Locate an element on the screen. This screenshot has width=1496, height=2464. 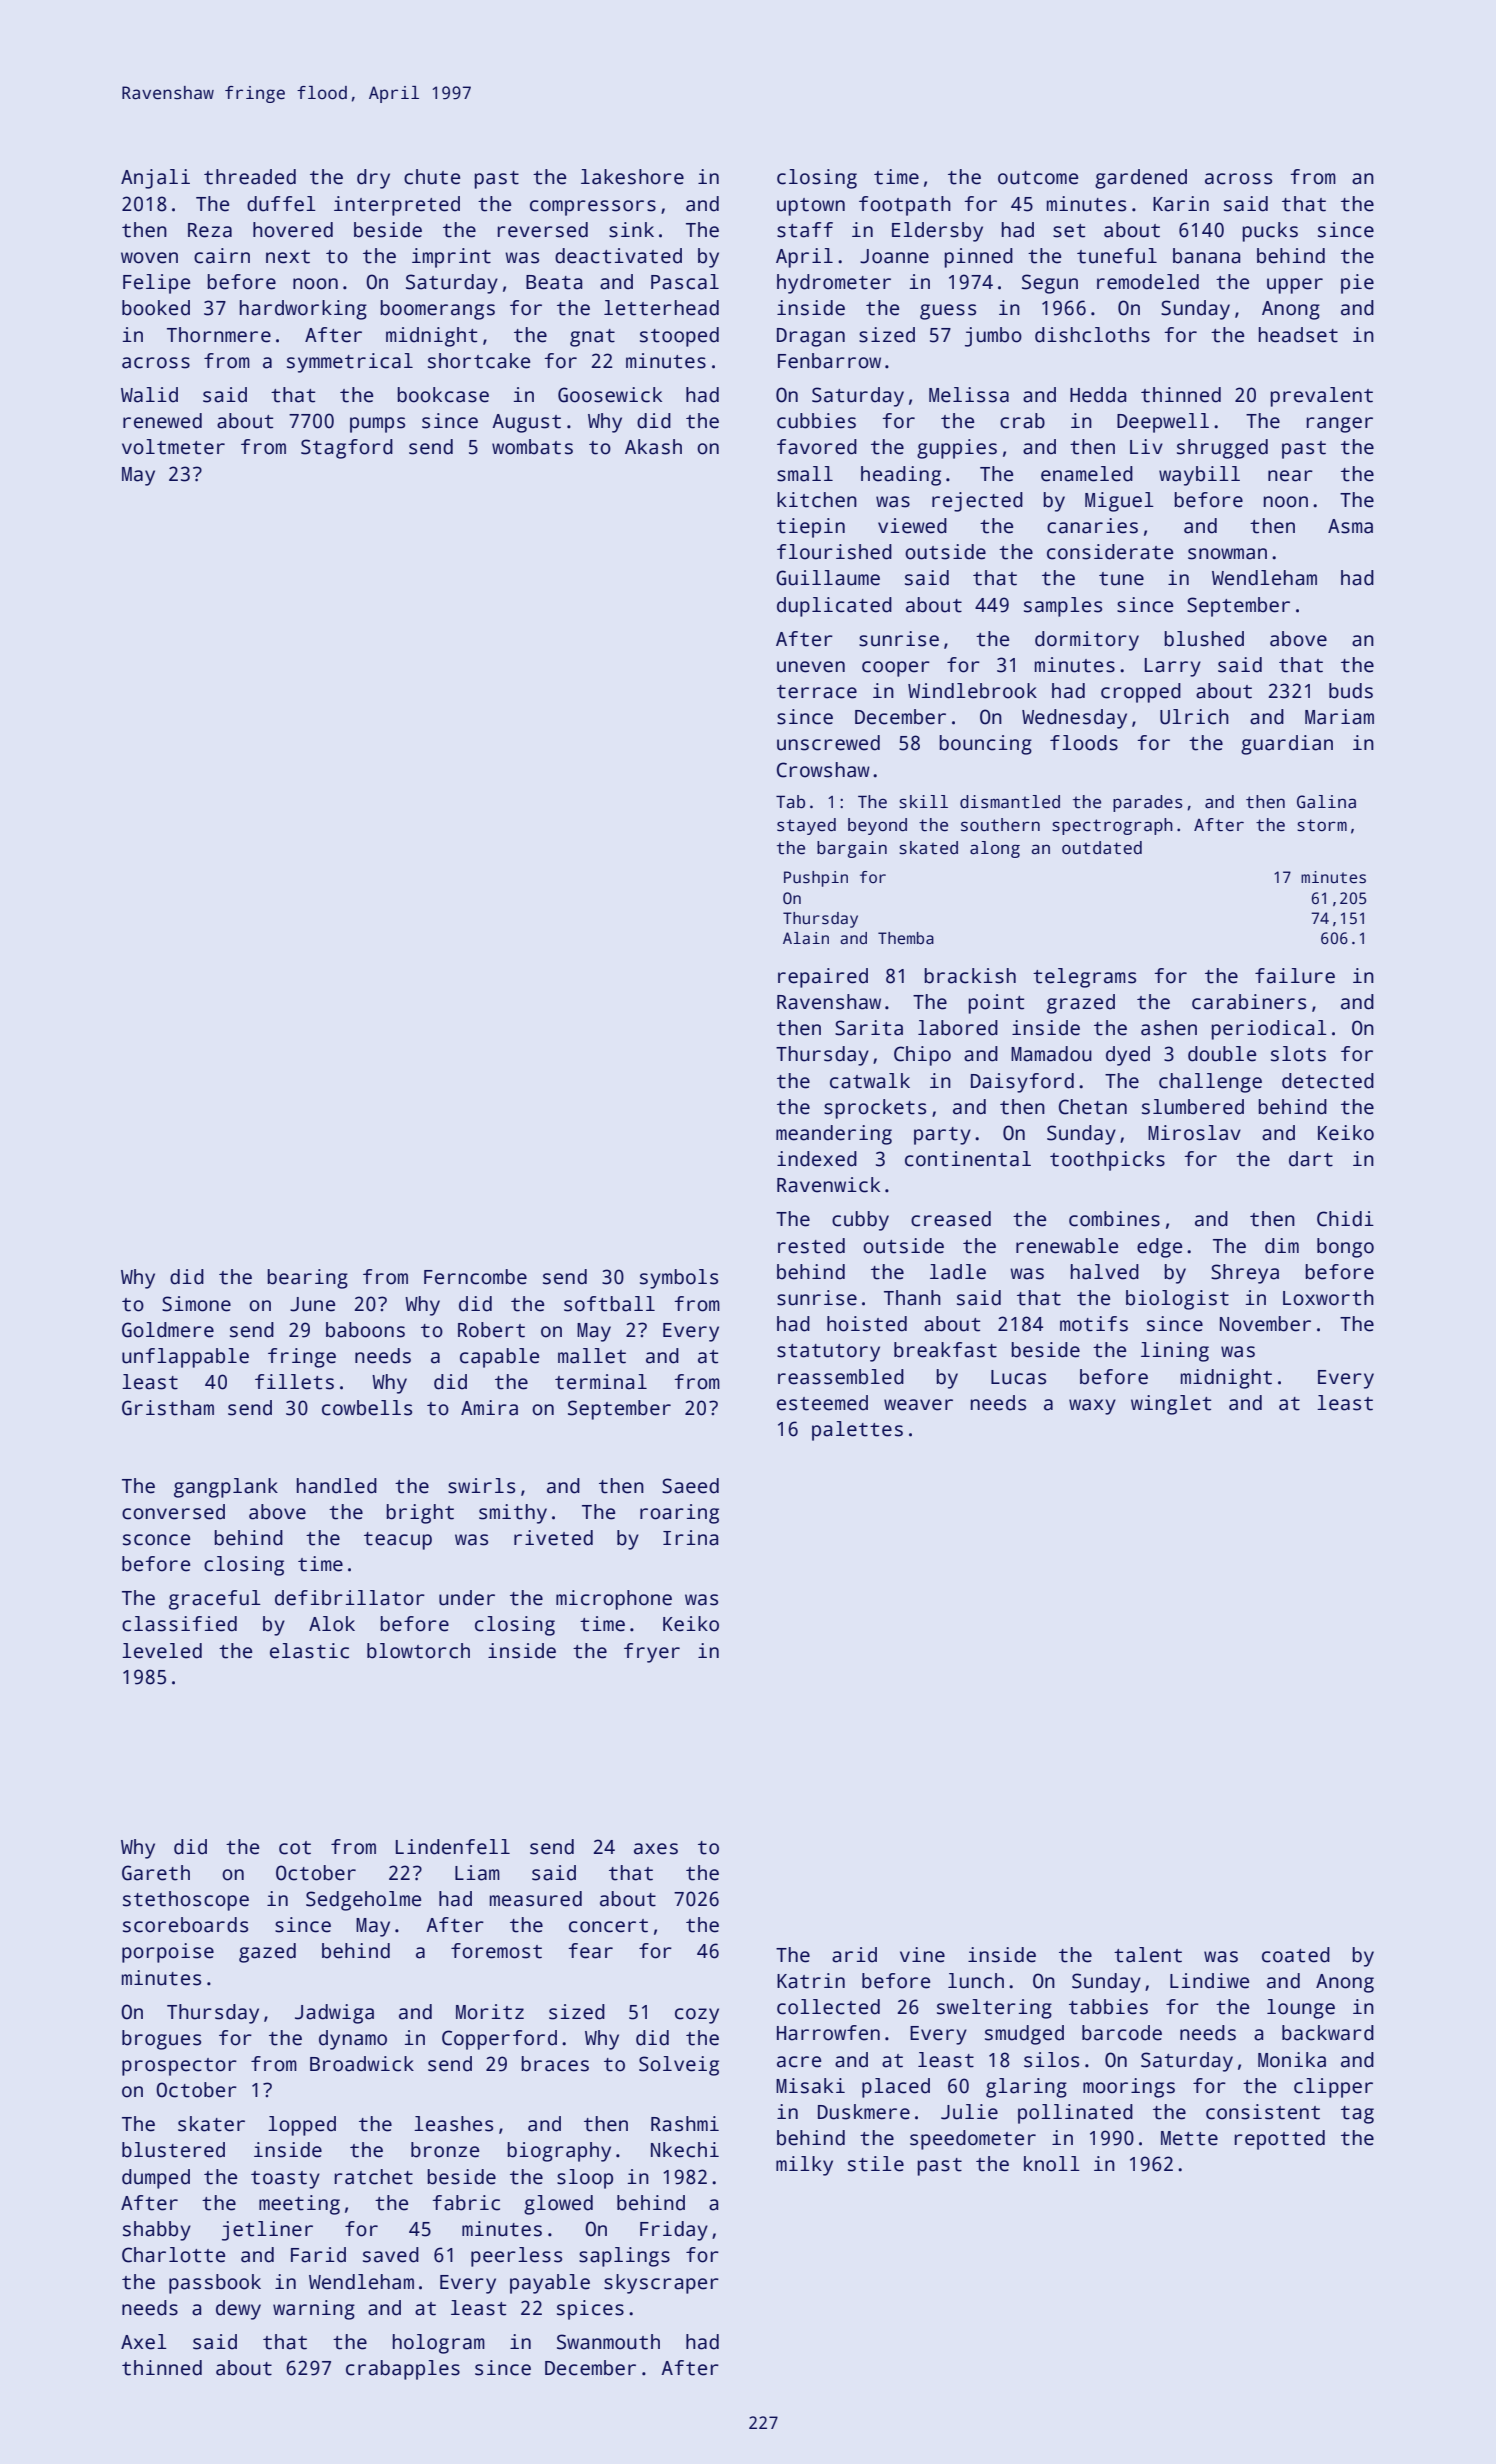
November is located at coordinates (1265, 1324).
